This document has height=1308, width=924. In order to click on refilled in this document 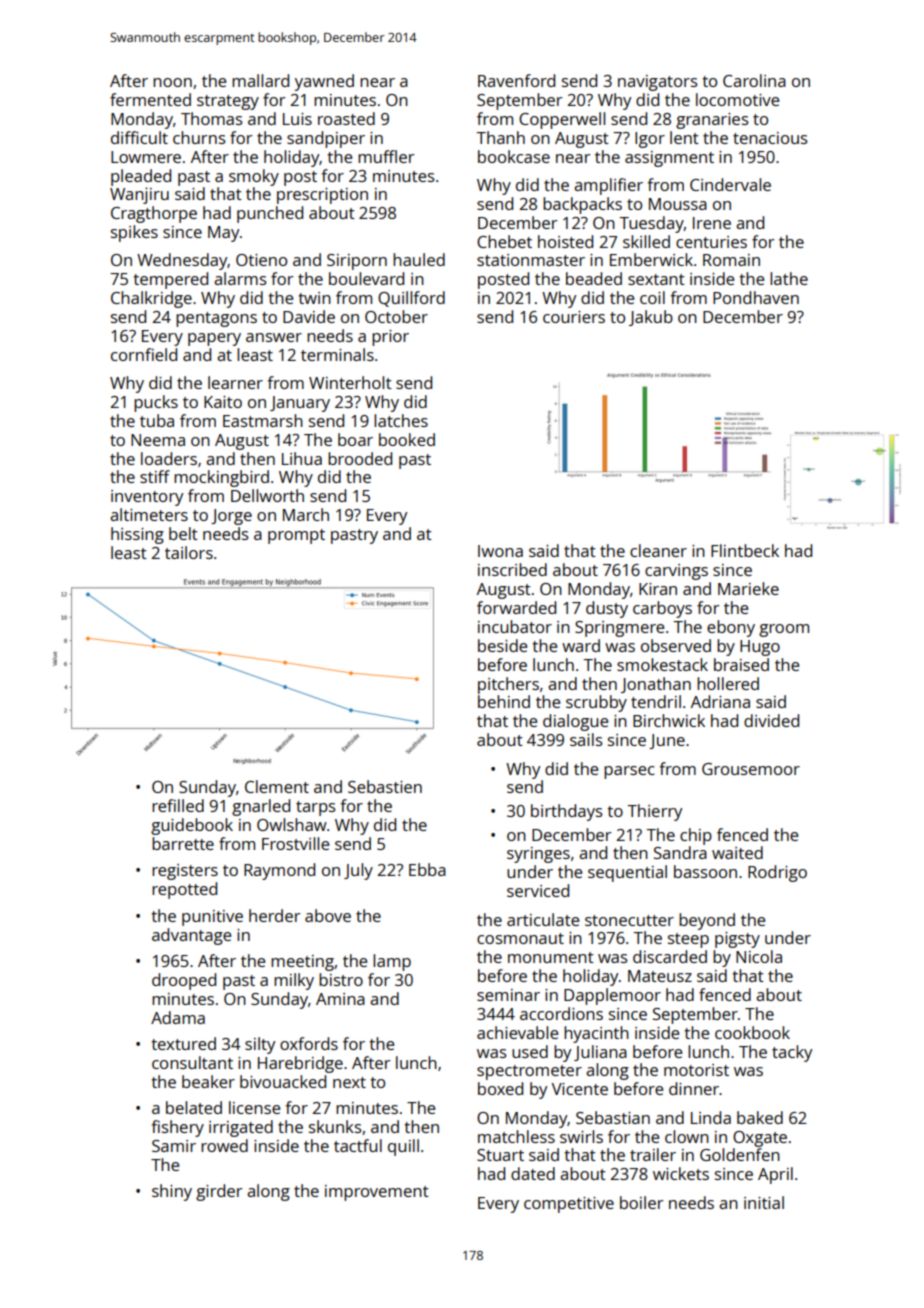, I will do `click(178, 805)`.
